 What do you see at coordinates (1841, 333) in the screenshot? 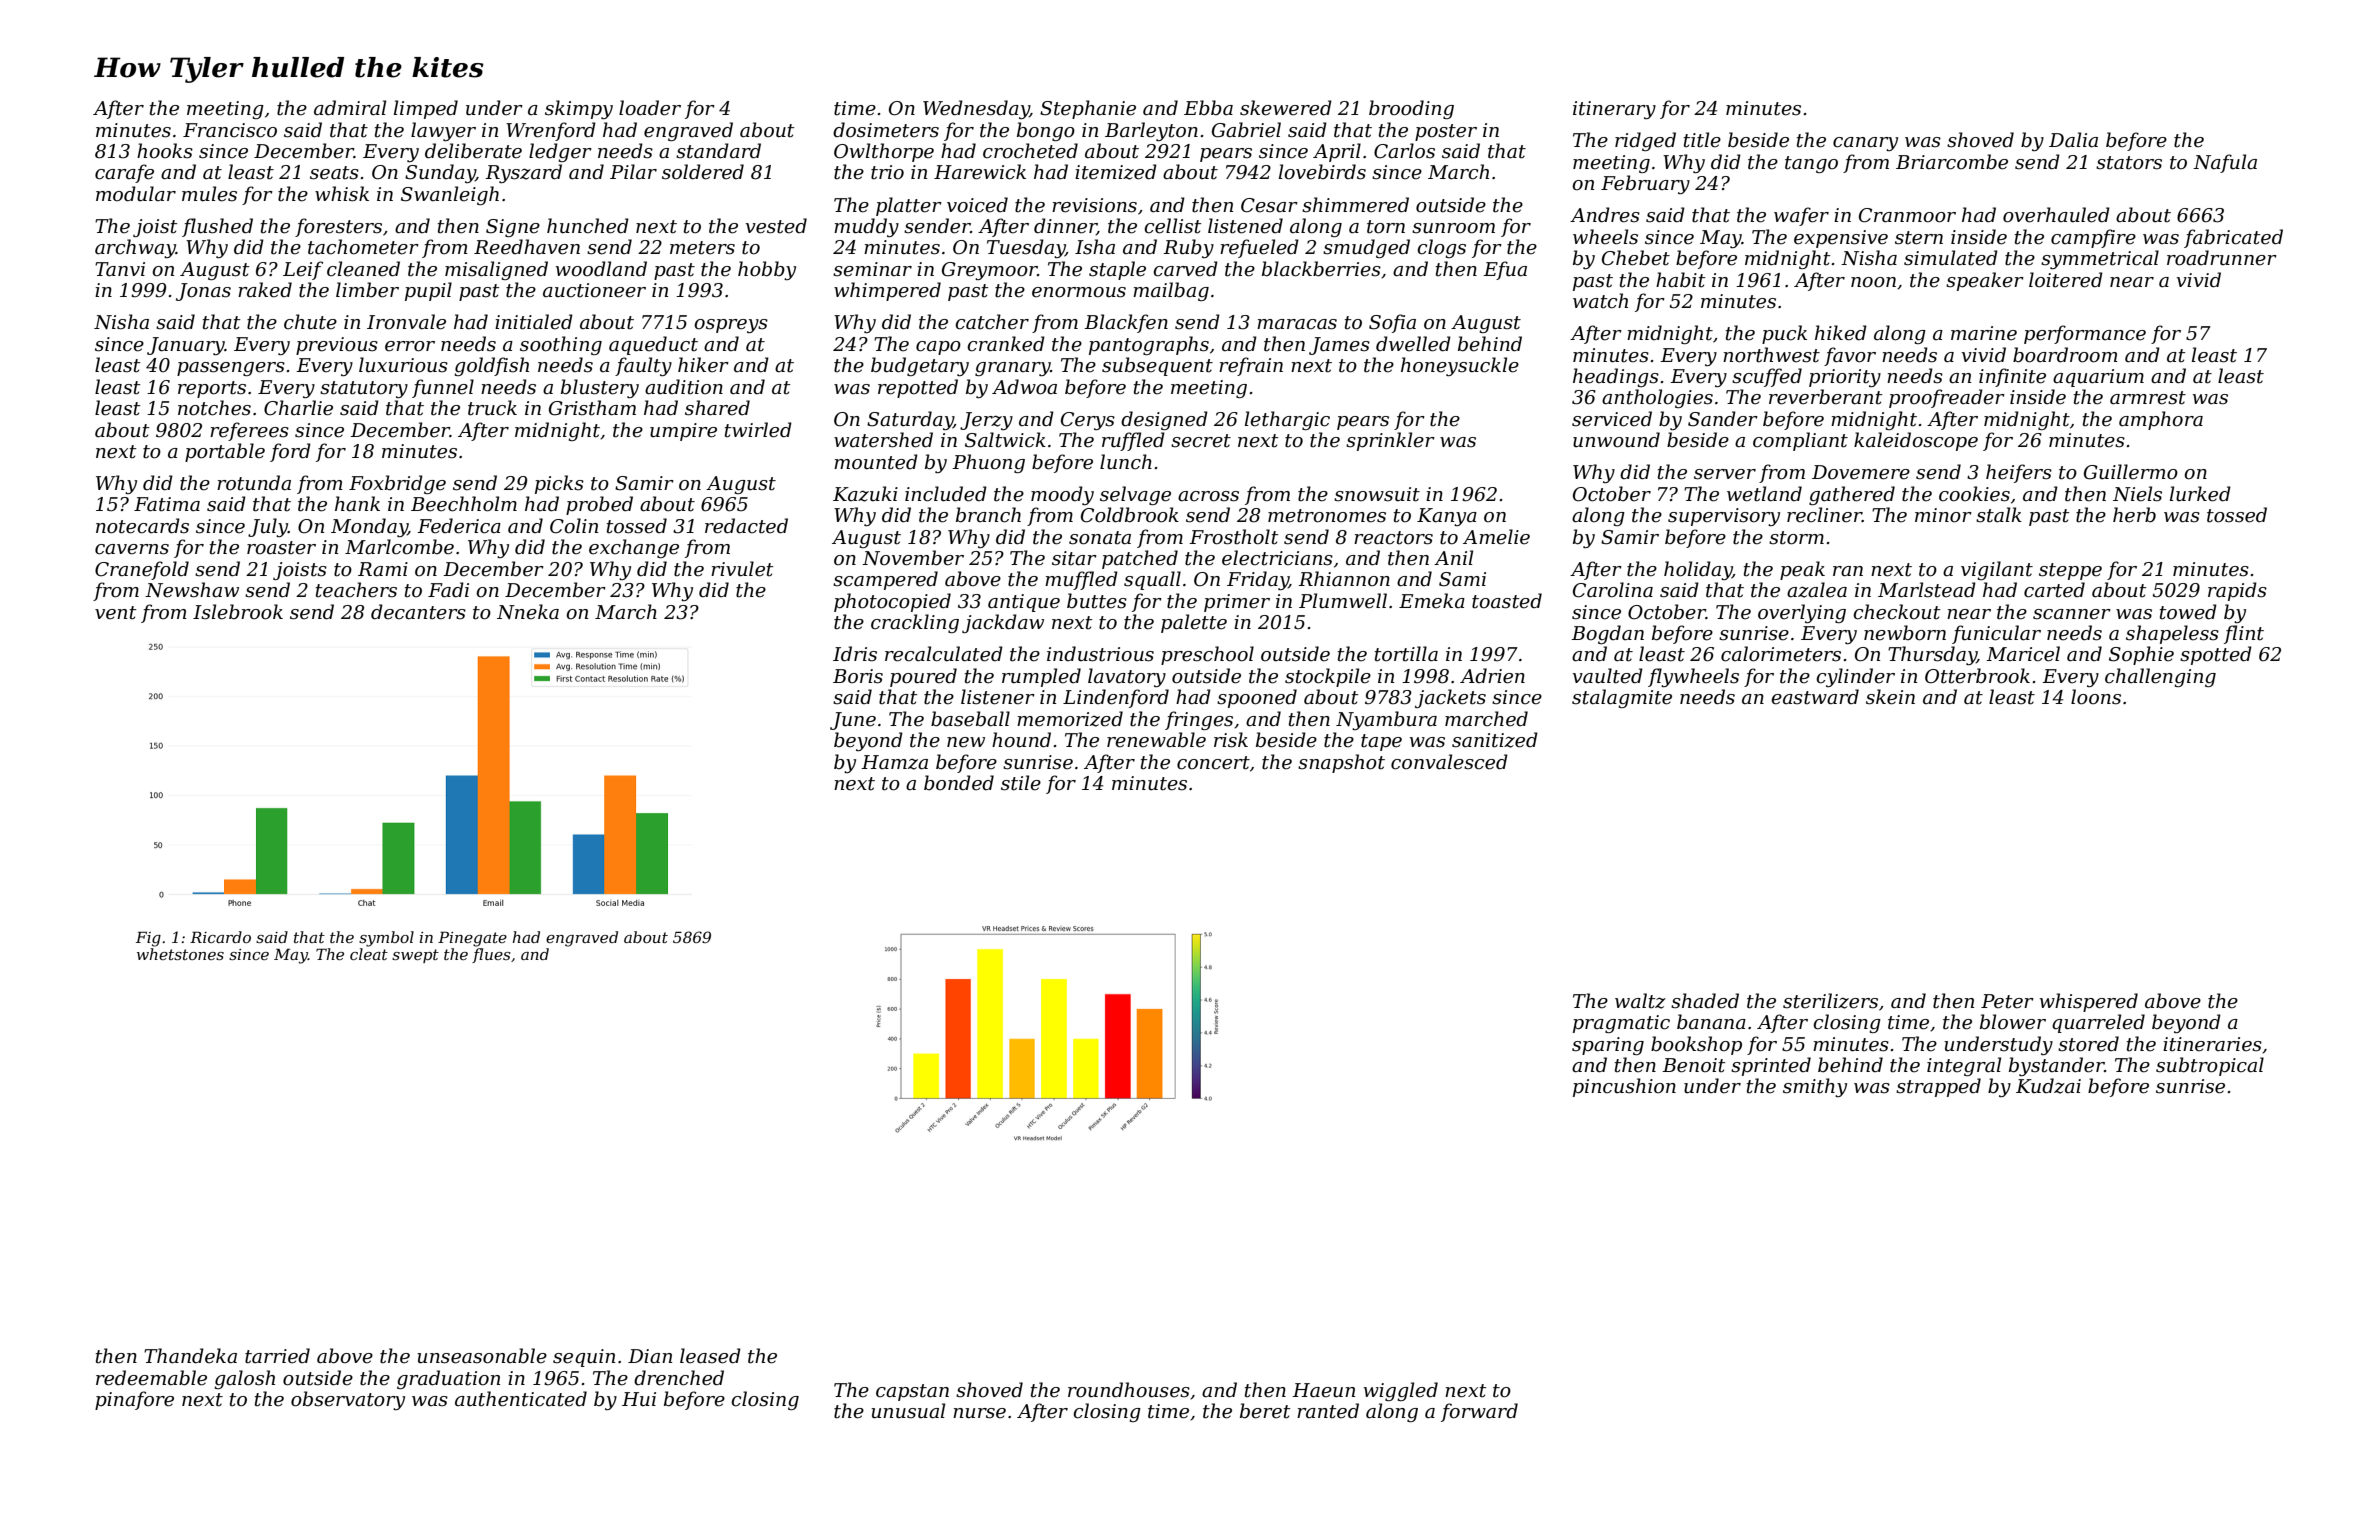
I see `hiked` at bounding box center [1841, 333].
